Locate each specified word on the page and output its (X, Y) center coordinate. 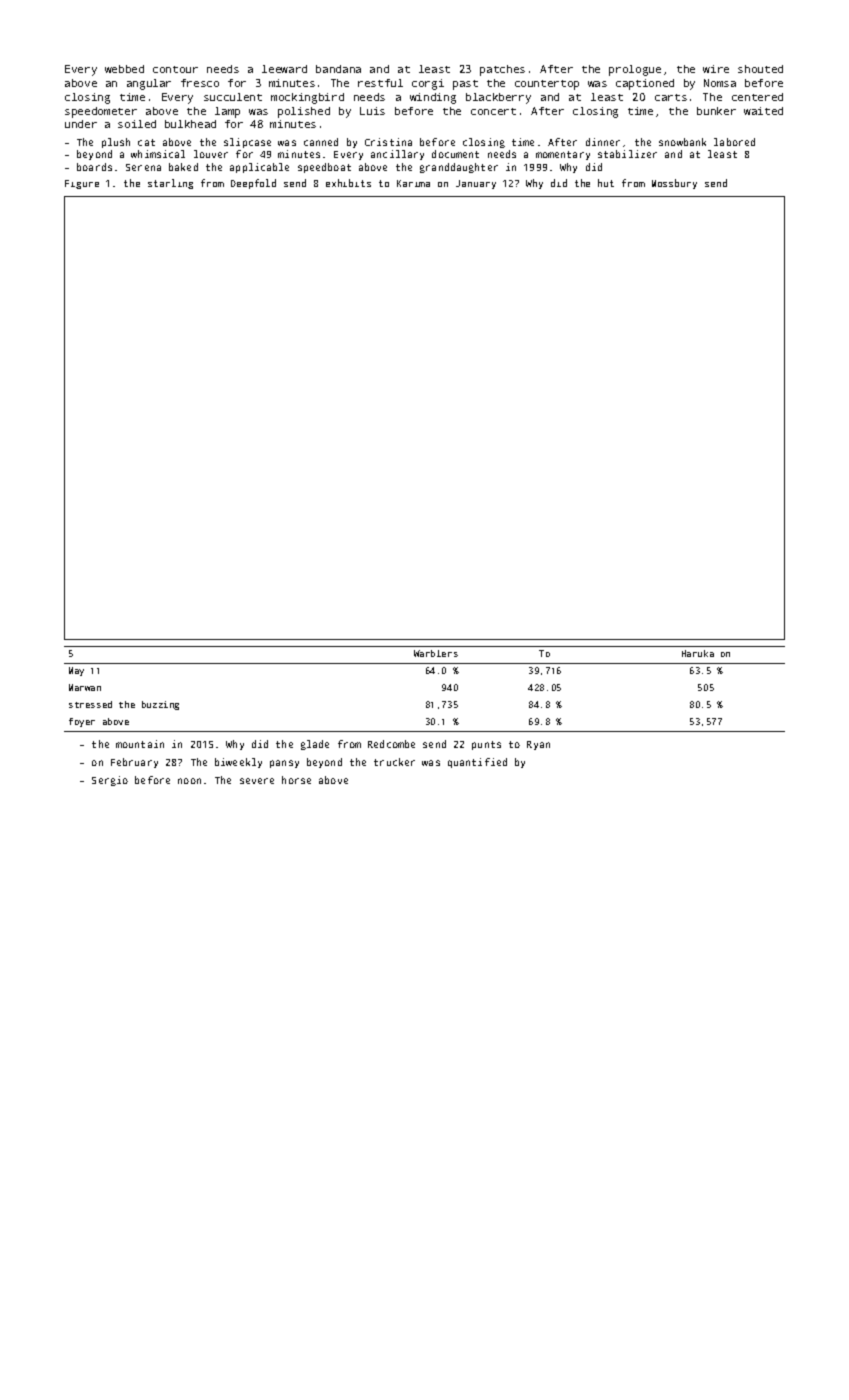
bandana (338, 69)
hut (606, 183)
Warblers (436, 653)
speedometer (101, 112)
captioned (645, 84)
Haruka (698, 653)
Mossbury (674, 184)
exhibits (348, 183)
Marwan (85, 687)
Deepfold (253, 184)
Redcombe (391, 744)
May (76, 671)
